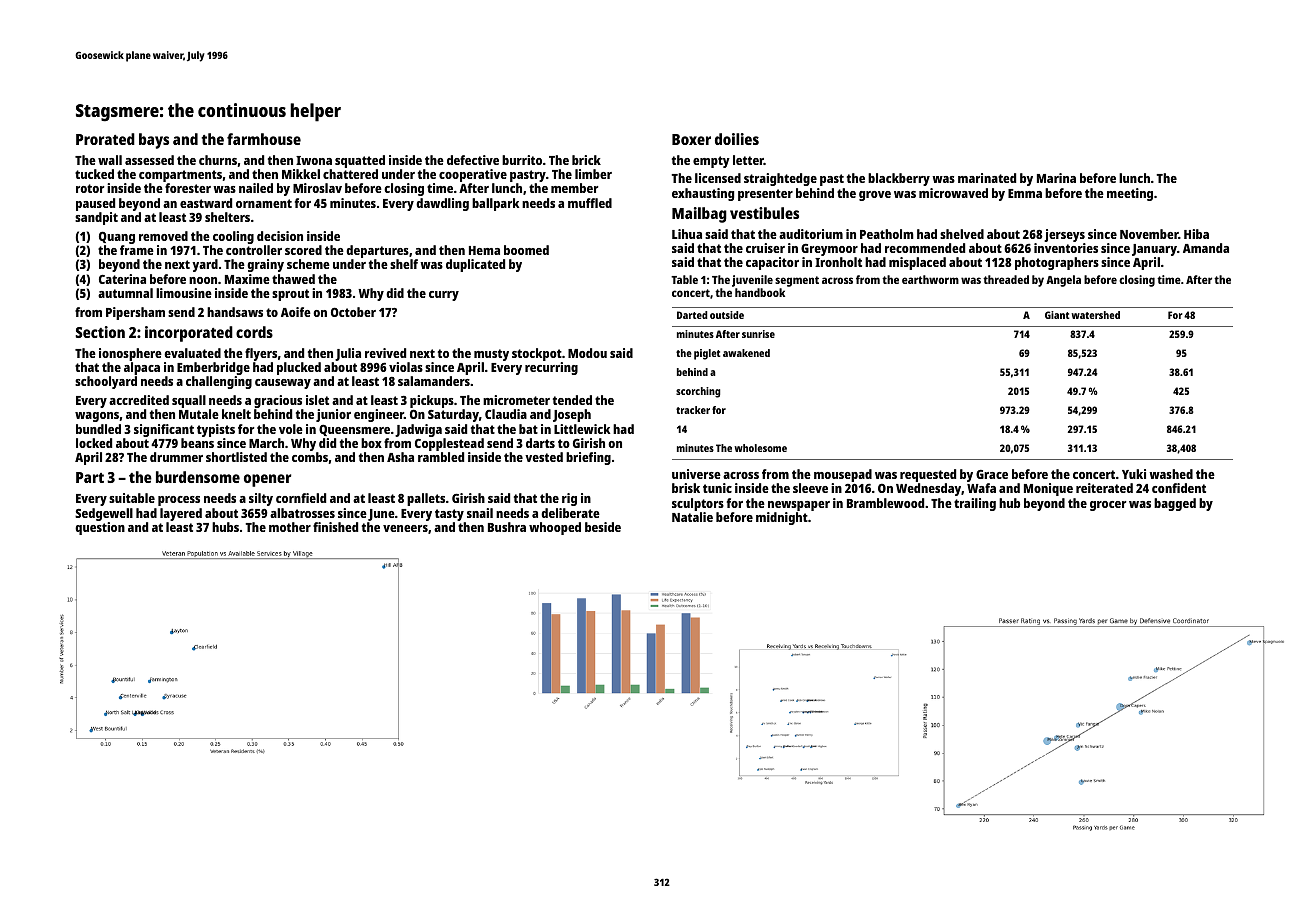  Describe the element at coordinates (765, 195) in the document. I see `presenter` at that location.
